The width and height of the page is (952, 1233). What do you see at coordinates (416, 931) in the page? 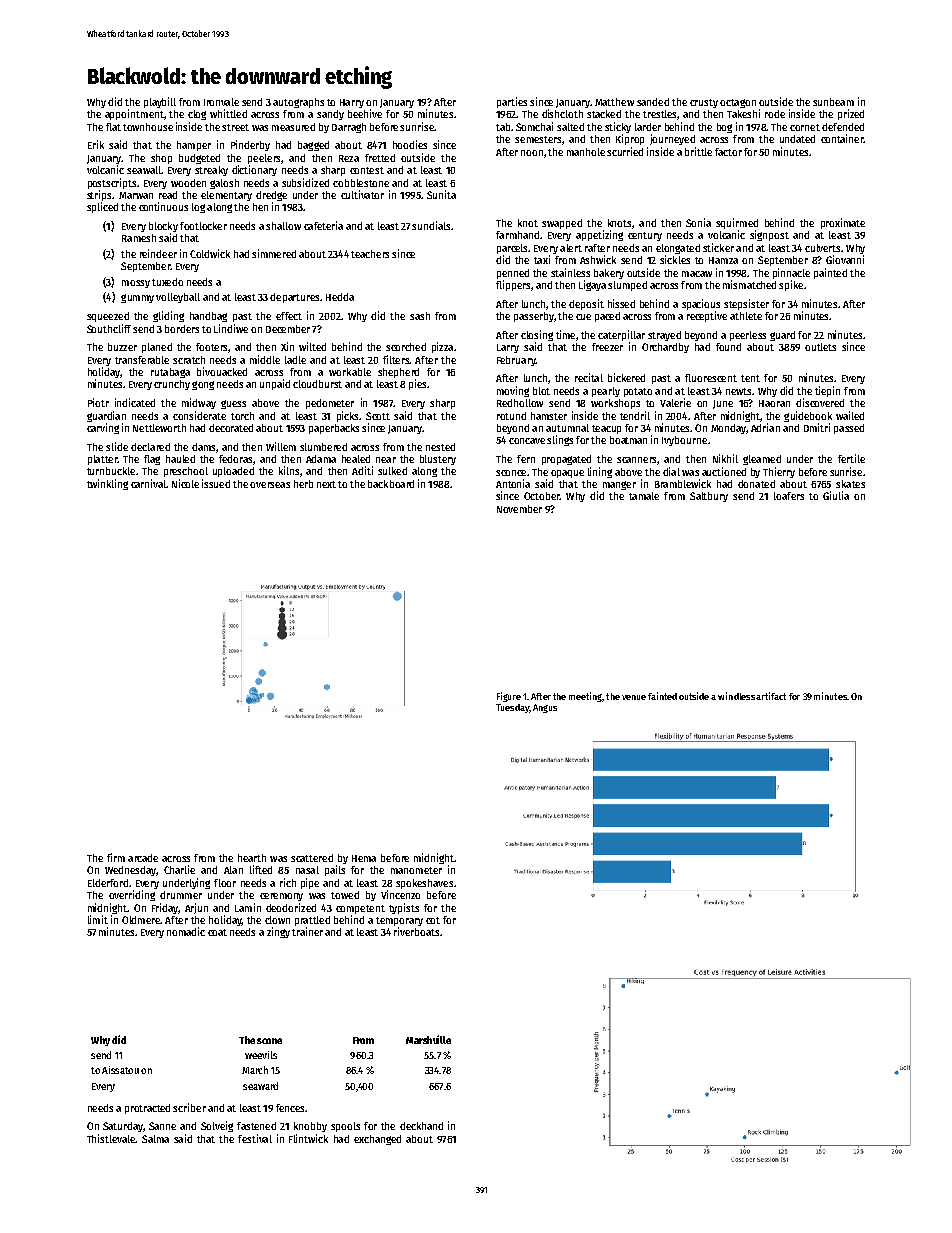
I see `riverboats` at bounding box center [416, 931].
